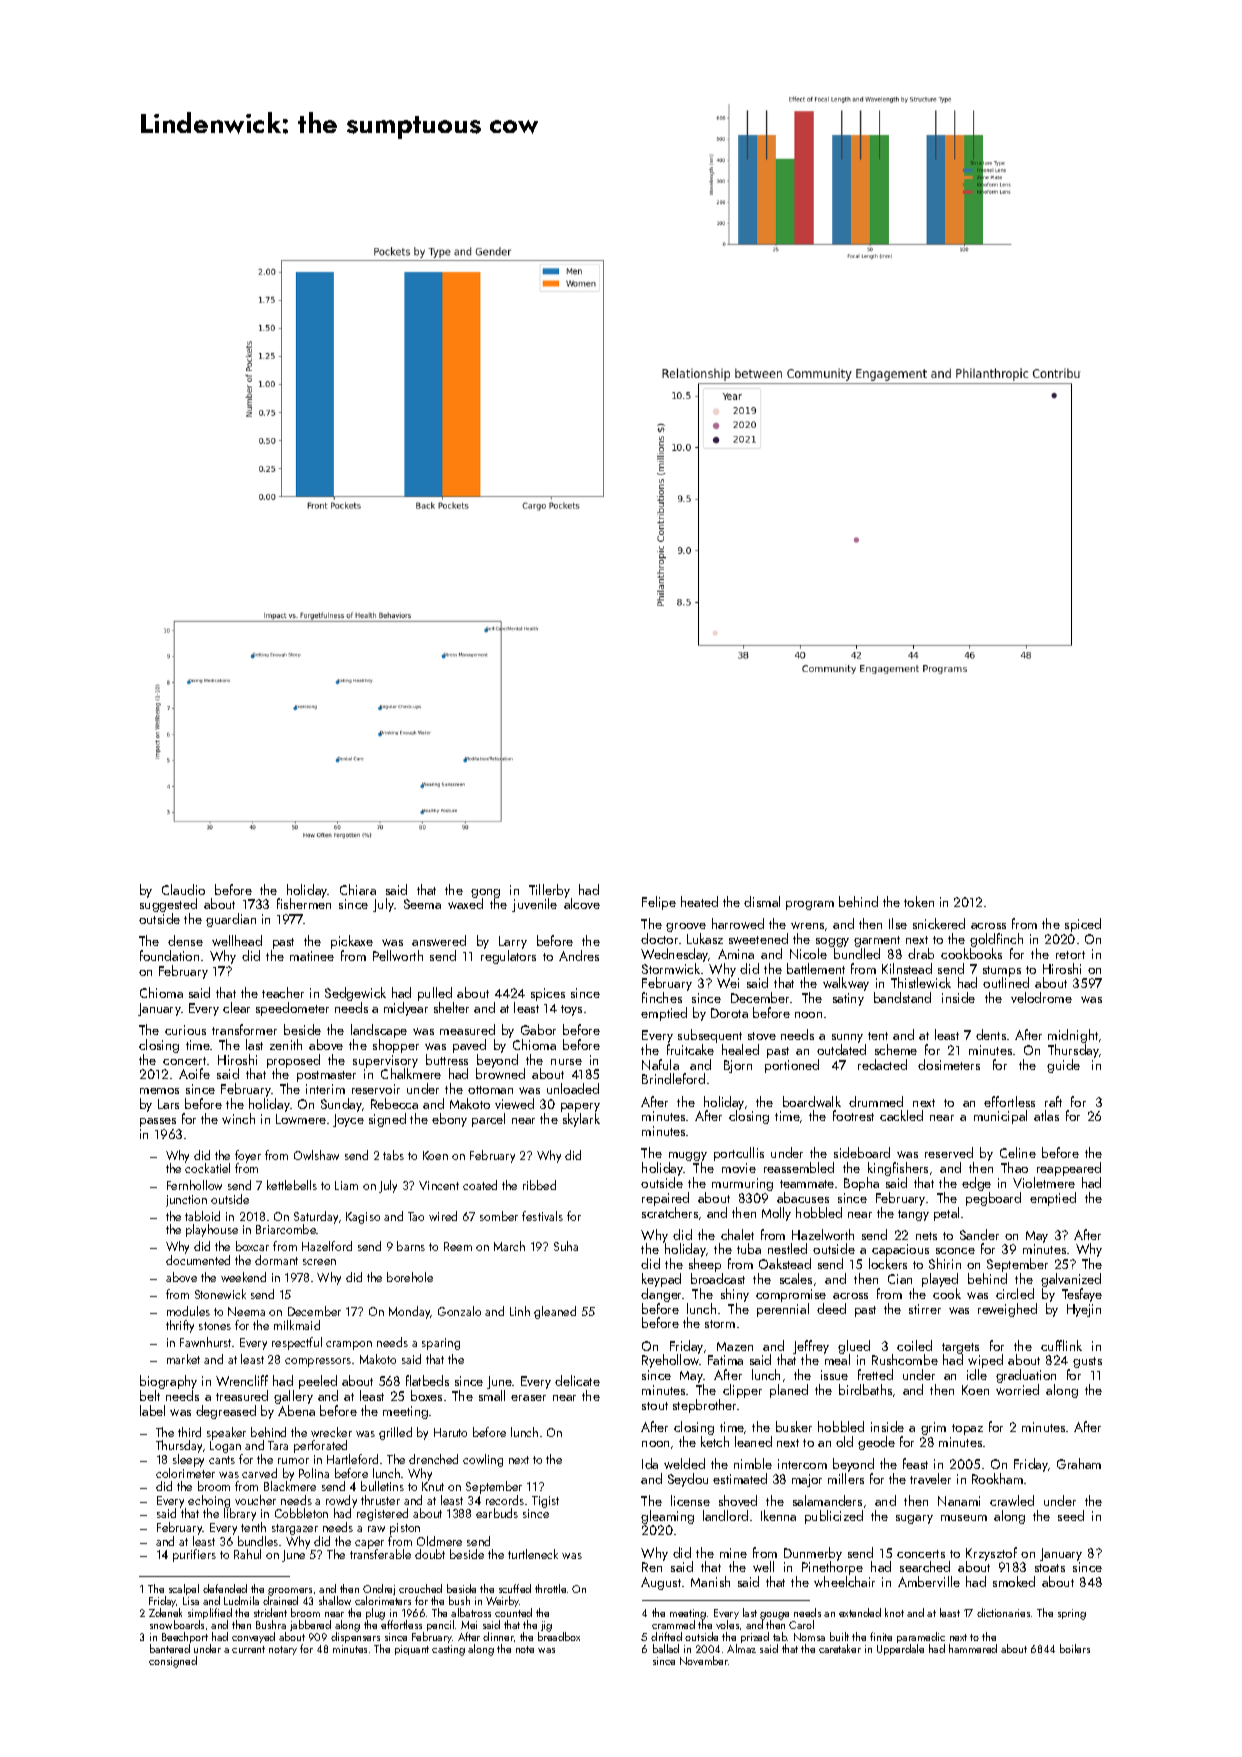 Image resolution: width=1242 pixels, height=1757 pixels. I want to click on scalpel, so click(184, 1589).
